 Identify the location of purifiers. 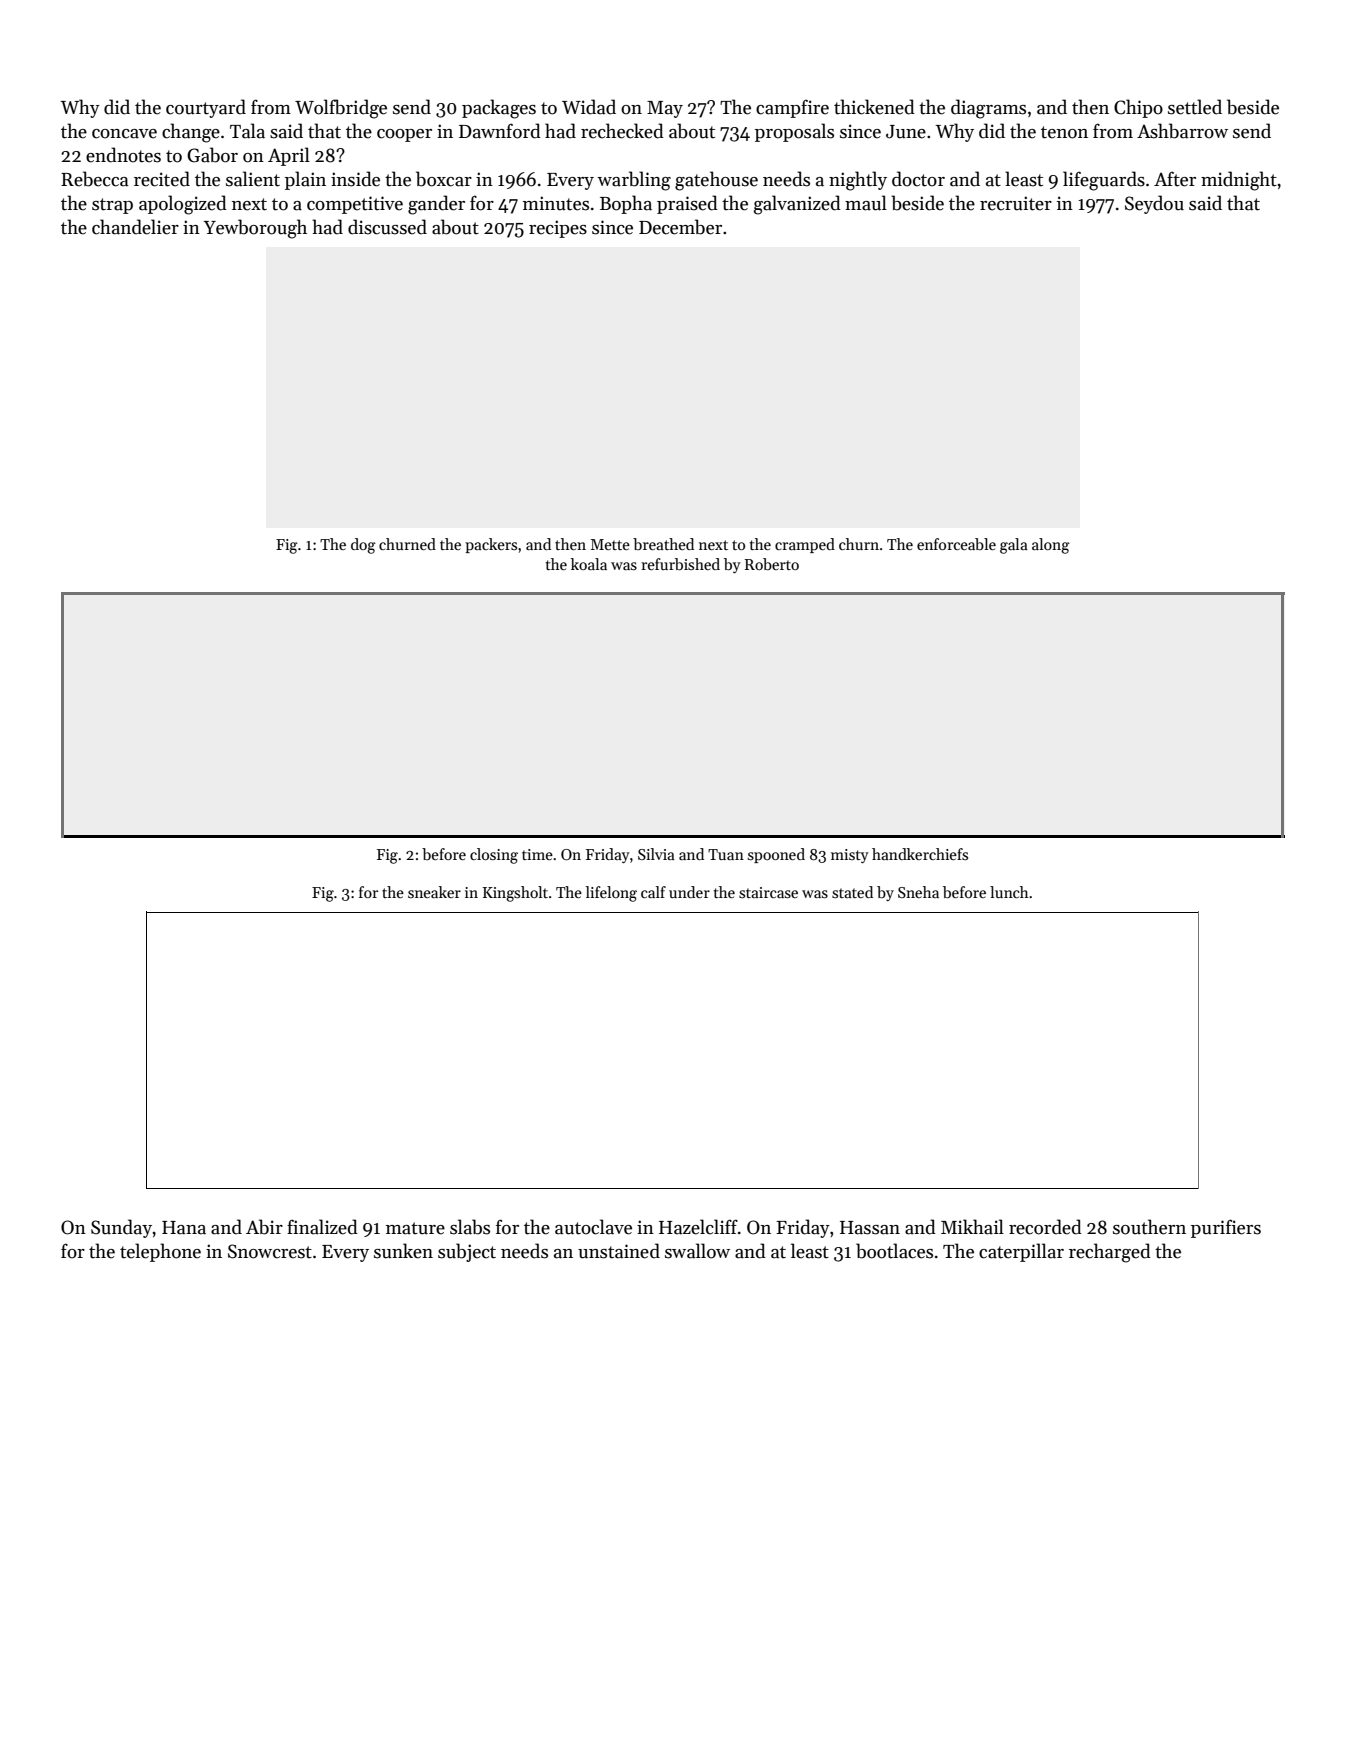
(1226, 1228).
